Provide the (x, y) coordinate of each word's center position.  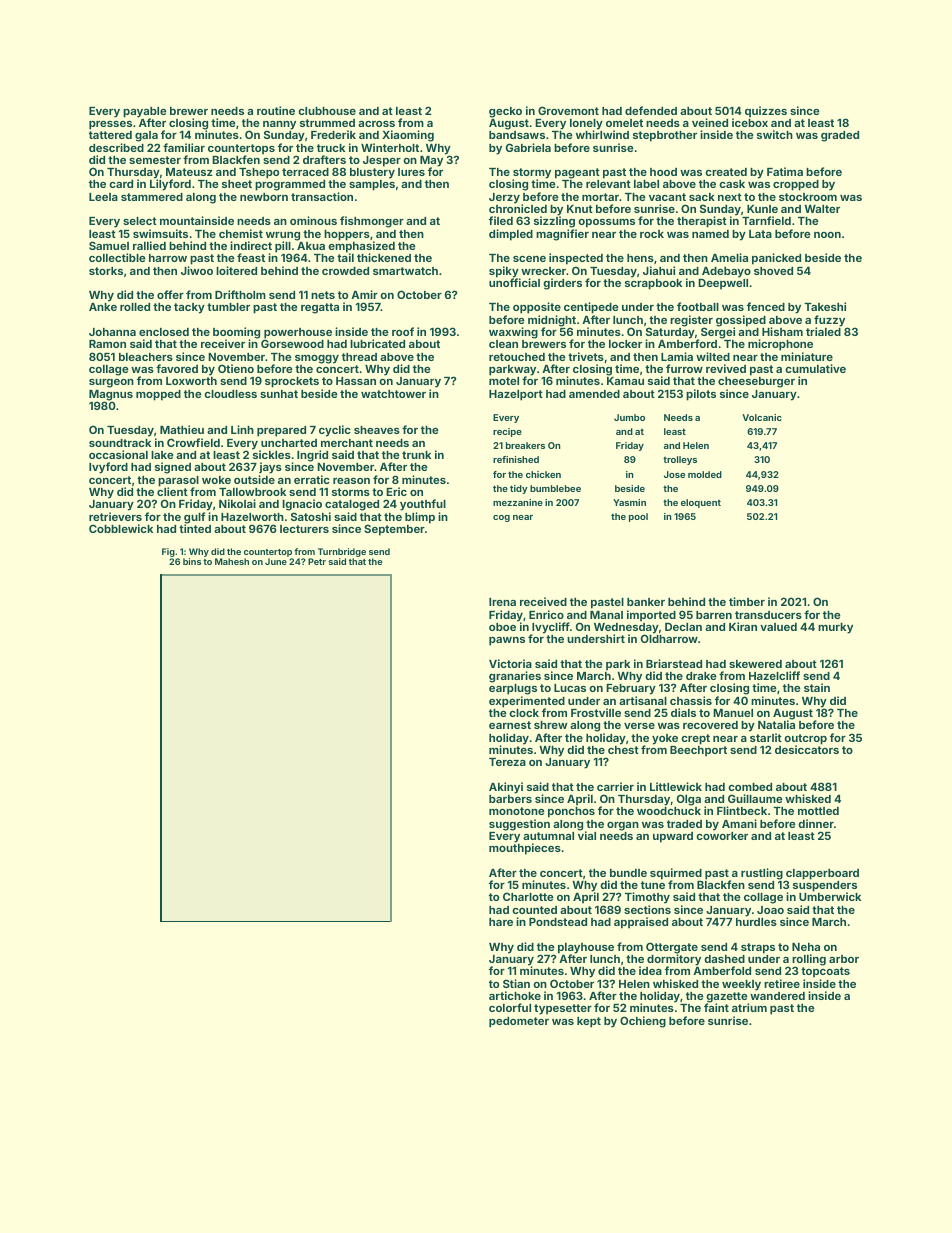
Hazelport (516, 395)
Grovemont (568, 110)
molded (705, 474)
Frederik (333, 134)
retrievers (115, 516)
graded (840, 136)
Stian (516, 983)
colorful (510, 1007)
